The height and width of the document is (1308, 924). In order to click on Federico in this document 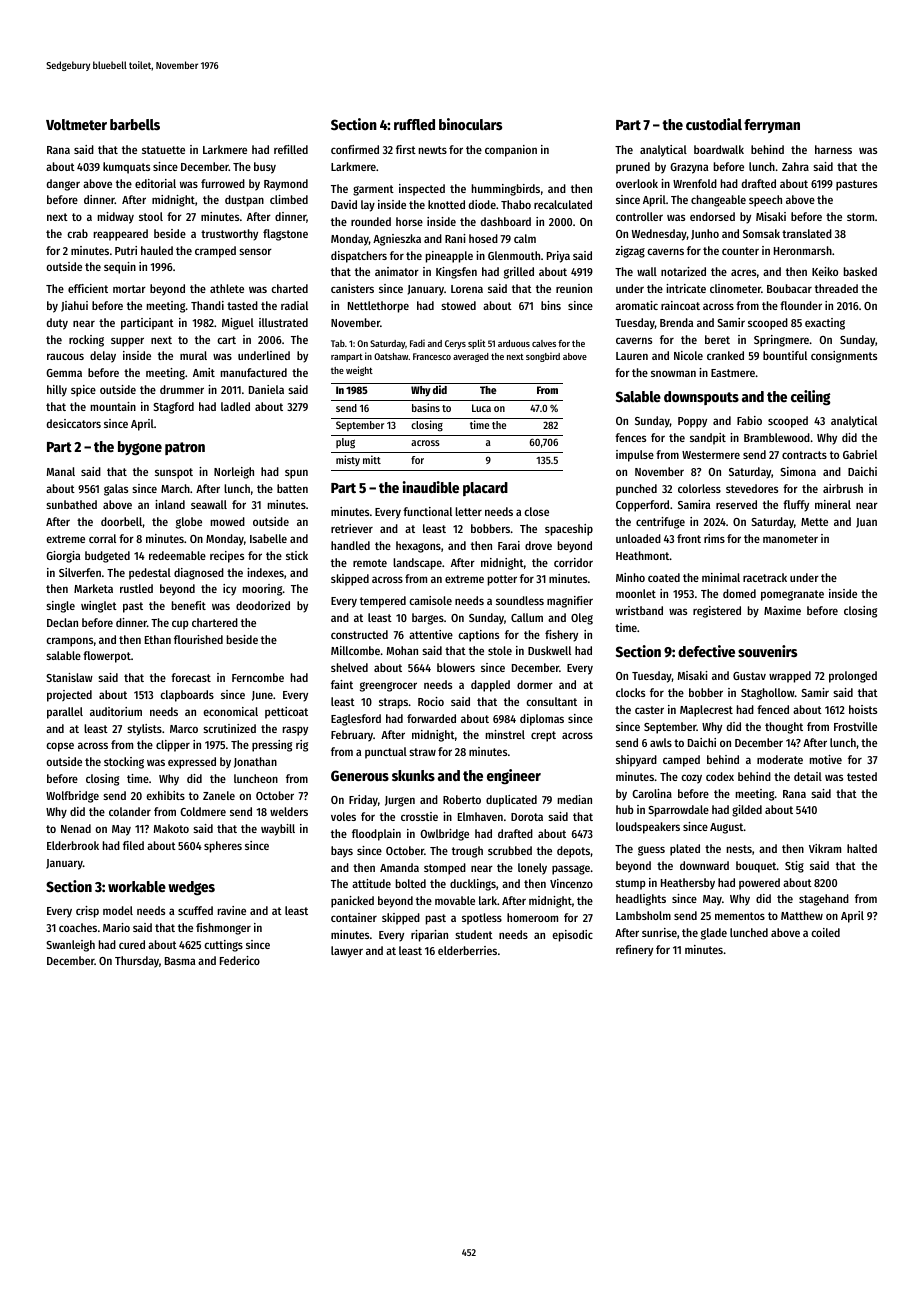, I will do `click(240, 960)`.
